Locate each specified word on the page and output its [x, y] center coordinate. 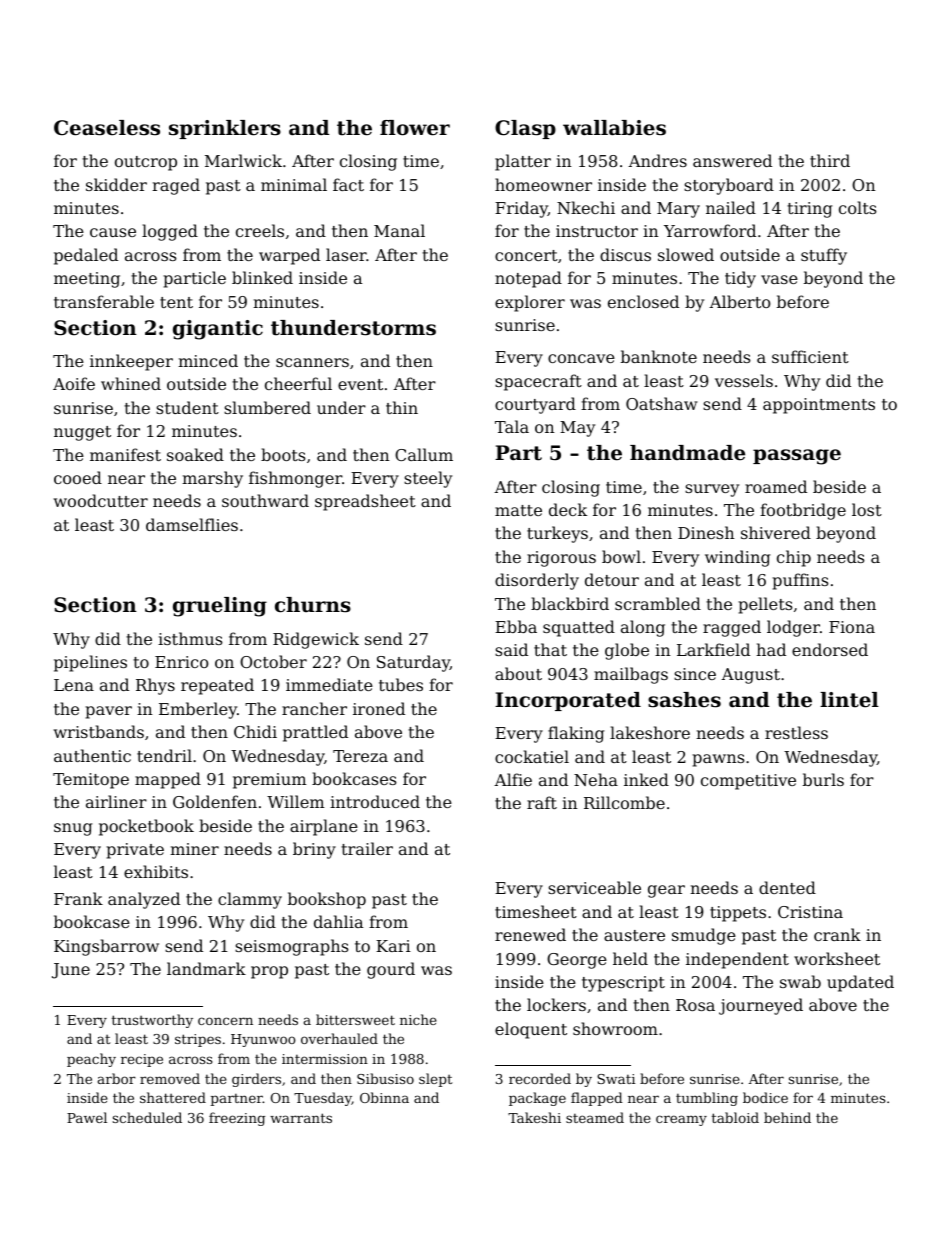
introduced [375, 801]
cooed [78, 477]
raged [176, 186]
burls [823, 779]
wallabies [614, 128]
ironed [379, 708]
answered [732, 160]
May [577, 429]
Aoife [74, 383]
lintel [849, 700]
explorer [530, 303]
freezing [237, 1119]
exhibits [156, 871]
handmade [687, 453]
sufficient [810, 356]
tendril [164, 755]
